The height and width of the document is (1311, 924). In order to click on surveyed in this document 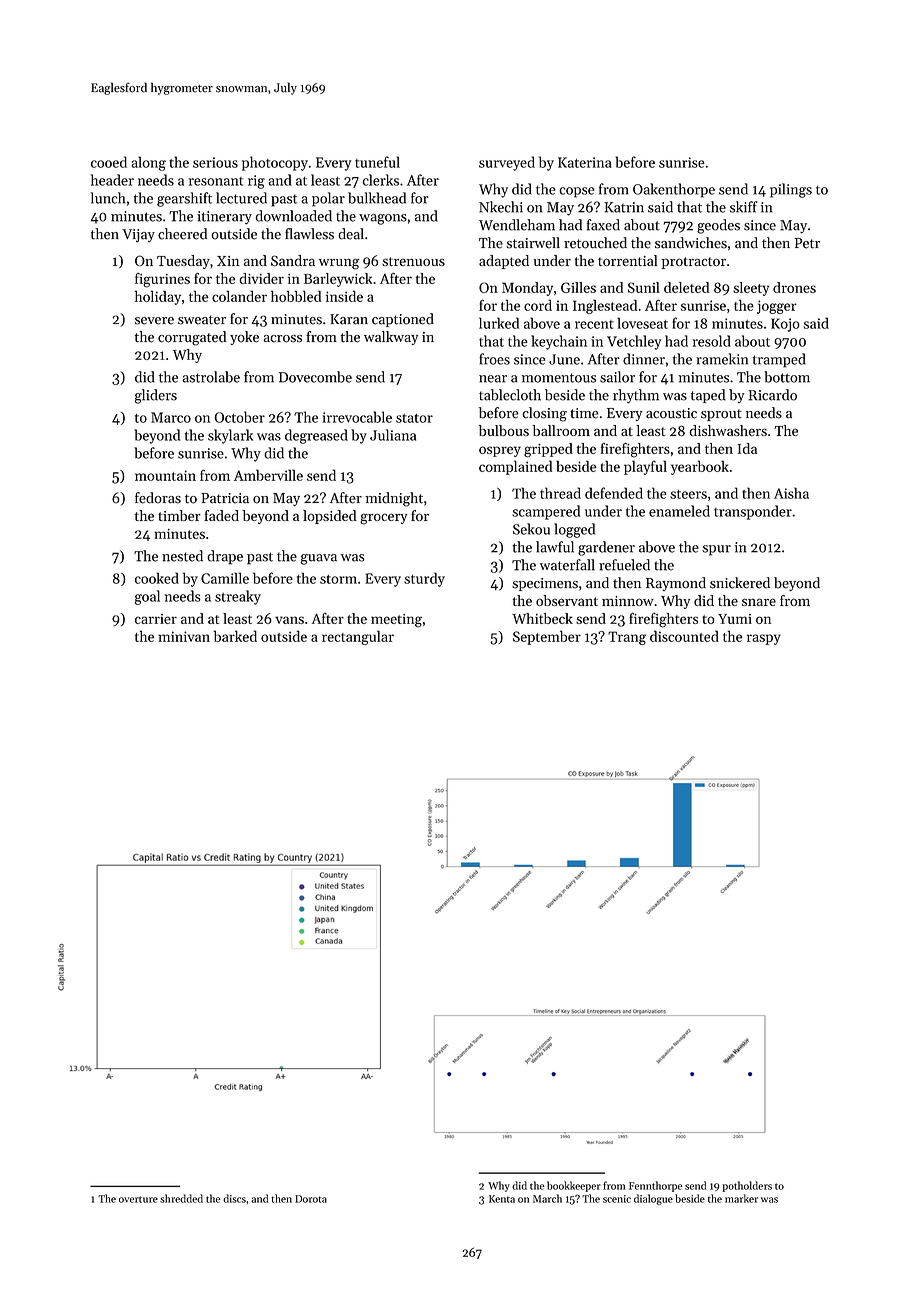, I will do `click(507, 163)`.
